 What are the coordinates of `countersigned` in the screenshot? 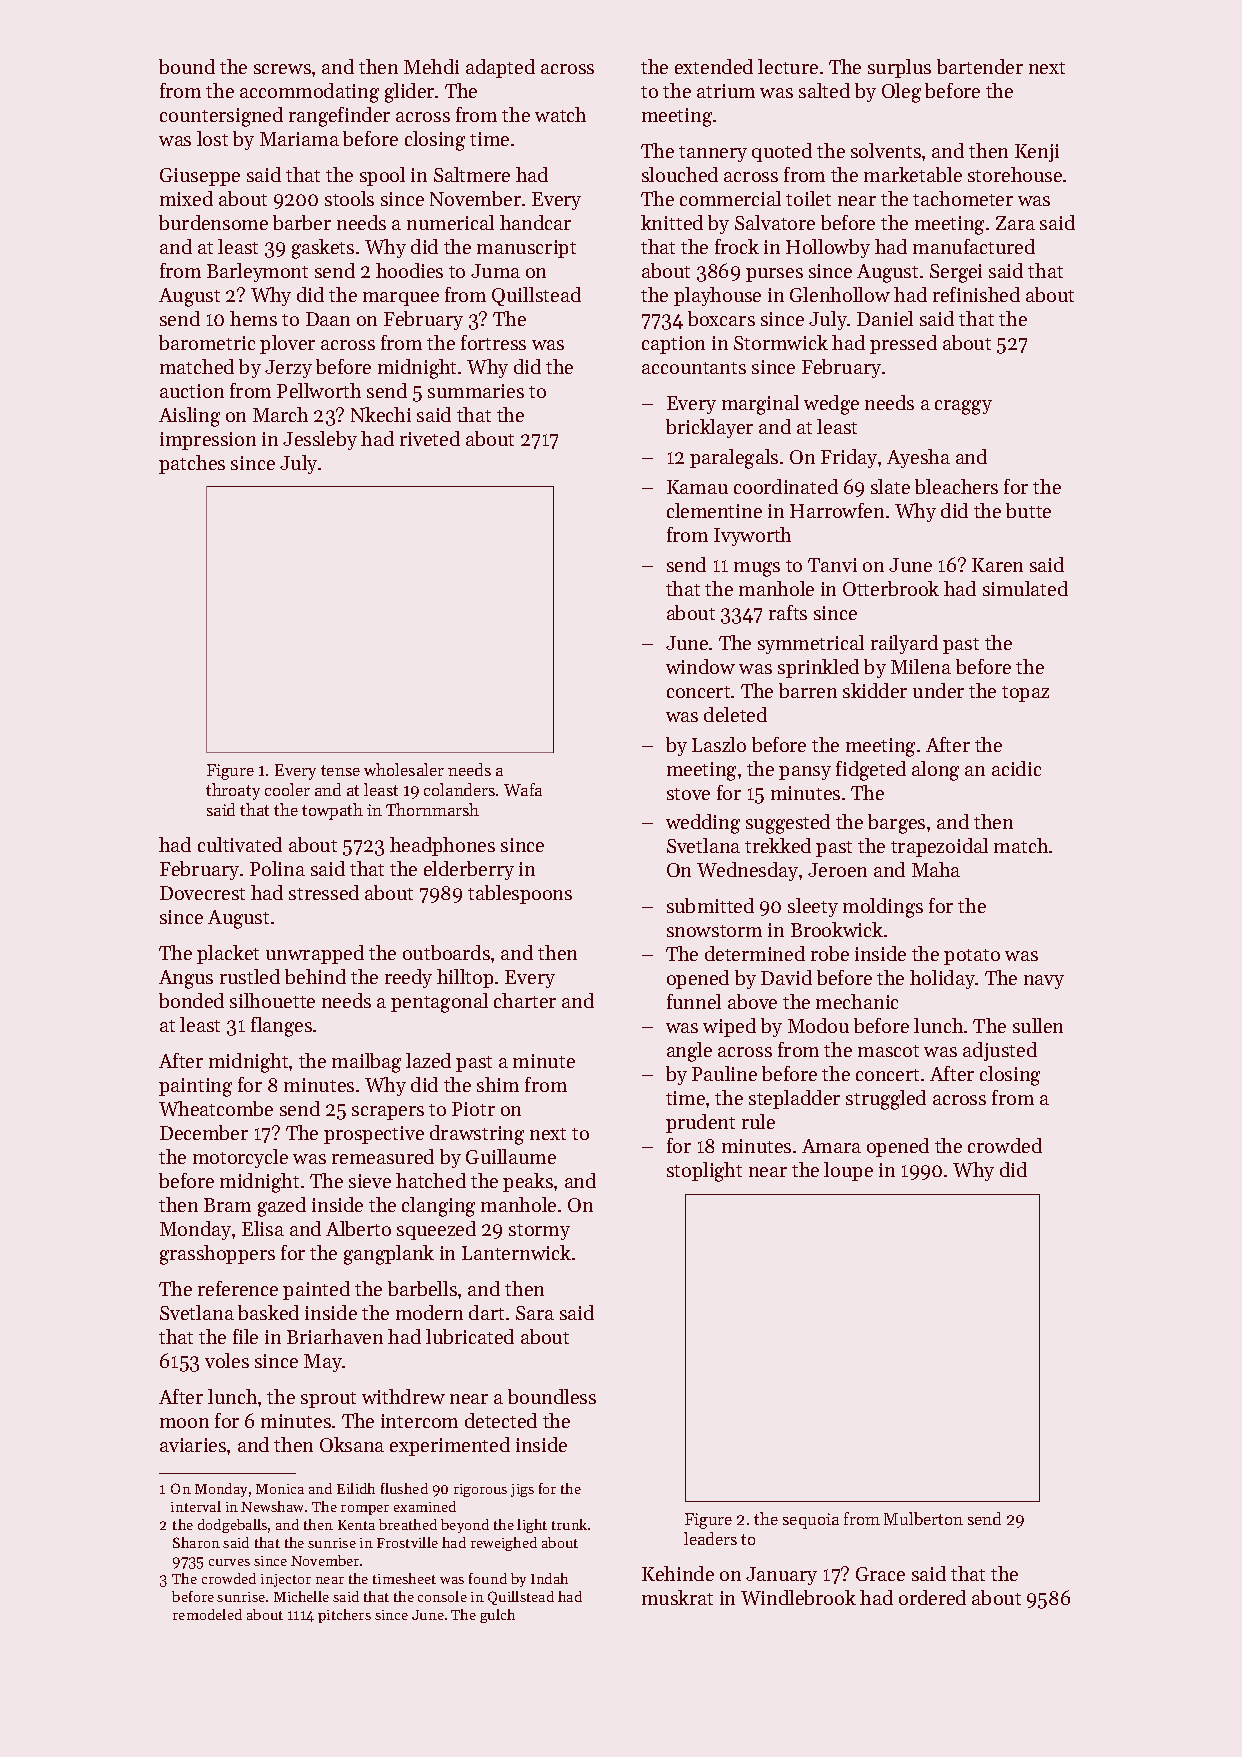 It's located at (221, 117).
